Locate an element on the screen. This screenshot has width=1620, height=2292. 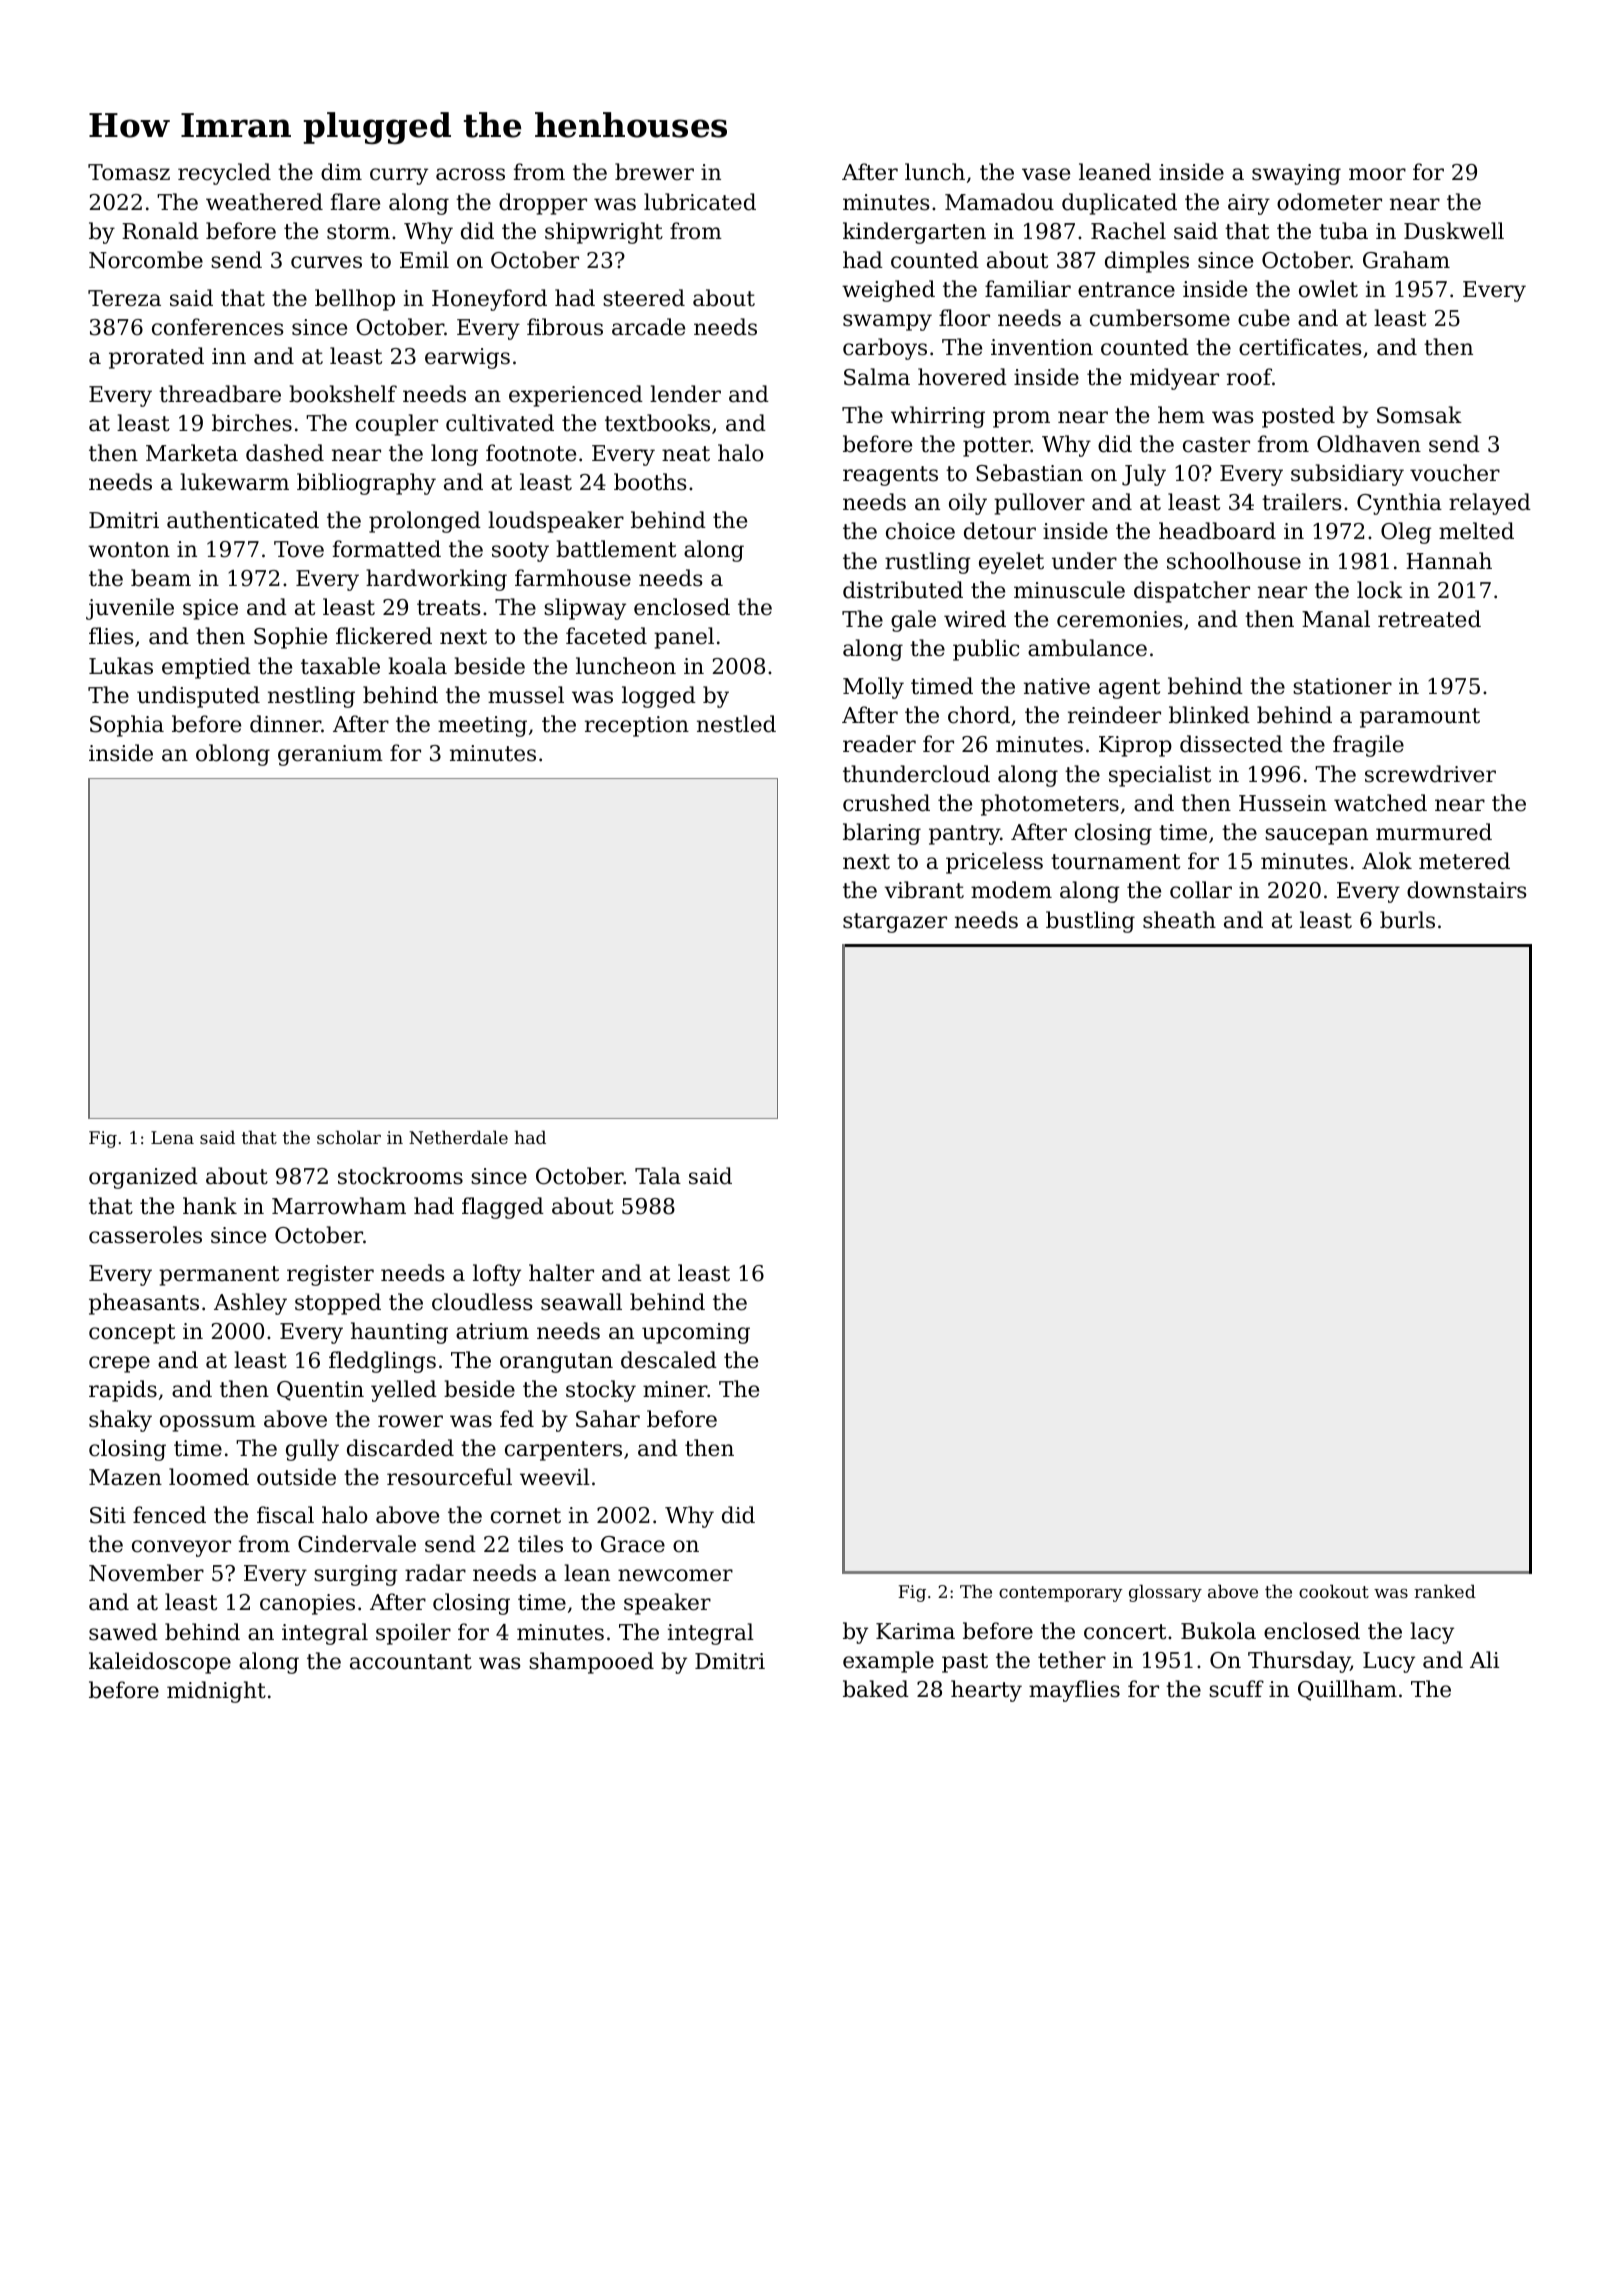
miner is located at coordinates (675, 1389).
